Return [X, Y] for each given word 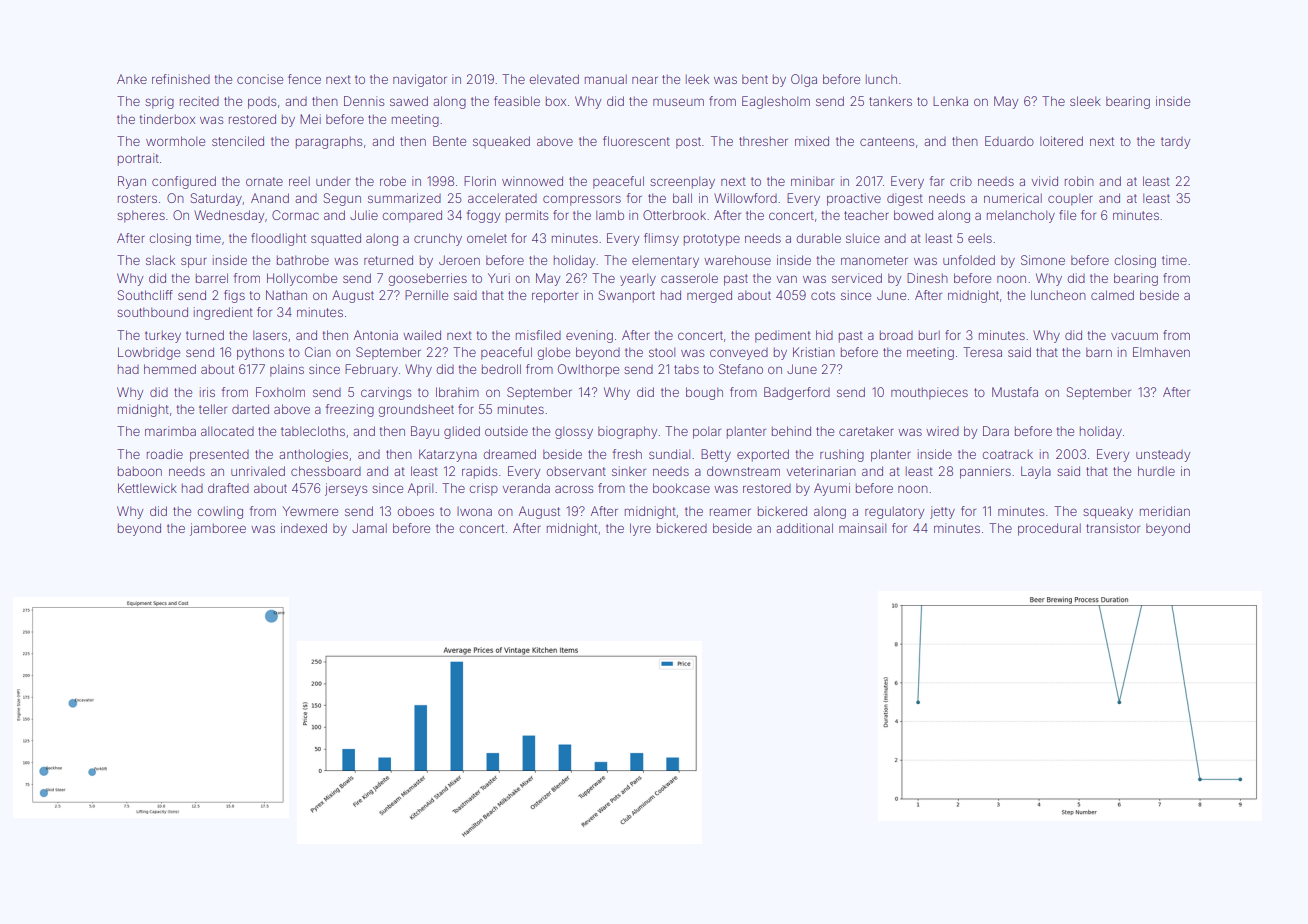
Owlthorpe [588, 370]
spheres [141, 216]
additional [804, 528]
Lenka [950, 101]
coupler [1070, 199]
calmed [1112, 295]
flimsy [661, 239]
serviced [857, 278]
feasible [517, 101]
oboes [415, 511]
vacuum [1134, 336]
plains [287, 370]
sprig [159, 102]
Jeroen [459, 260]
